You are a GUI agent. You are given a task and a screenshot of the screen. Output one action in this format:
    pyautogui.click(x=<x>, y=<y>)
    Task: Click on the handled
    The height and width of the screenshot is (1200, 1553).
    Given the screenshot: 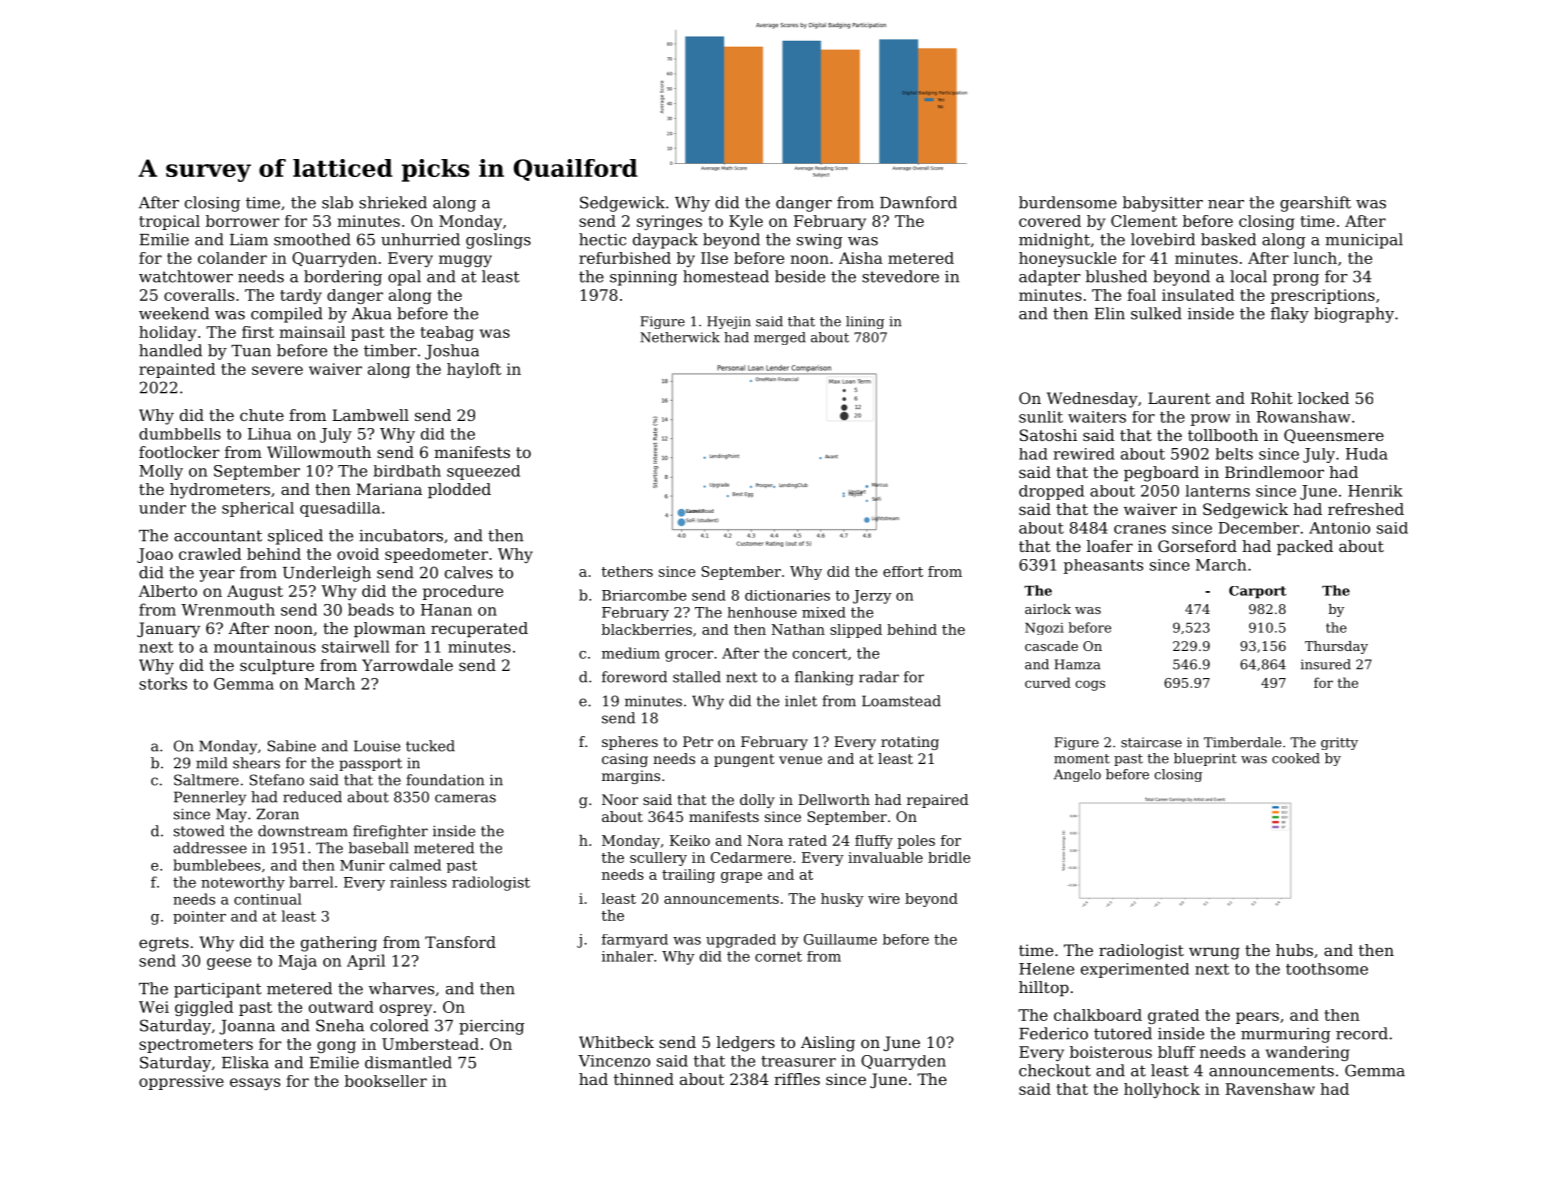 What is the action you would take?
    pyautogui.click(x=170, y=350)
